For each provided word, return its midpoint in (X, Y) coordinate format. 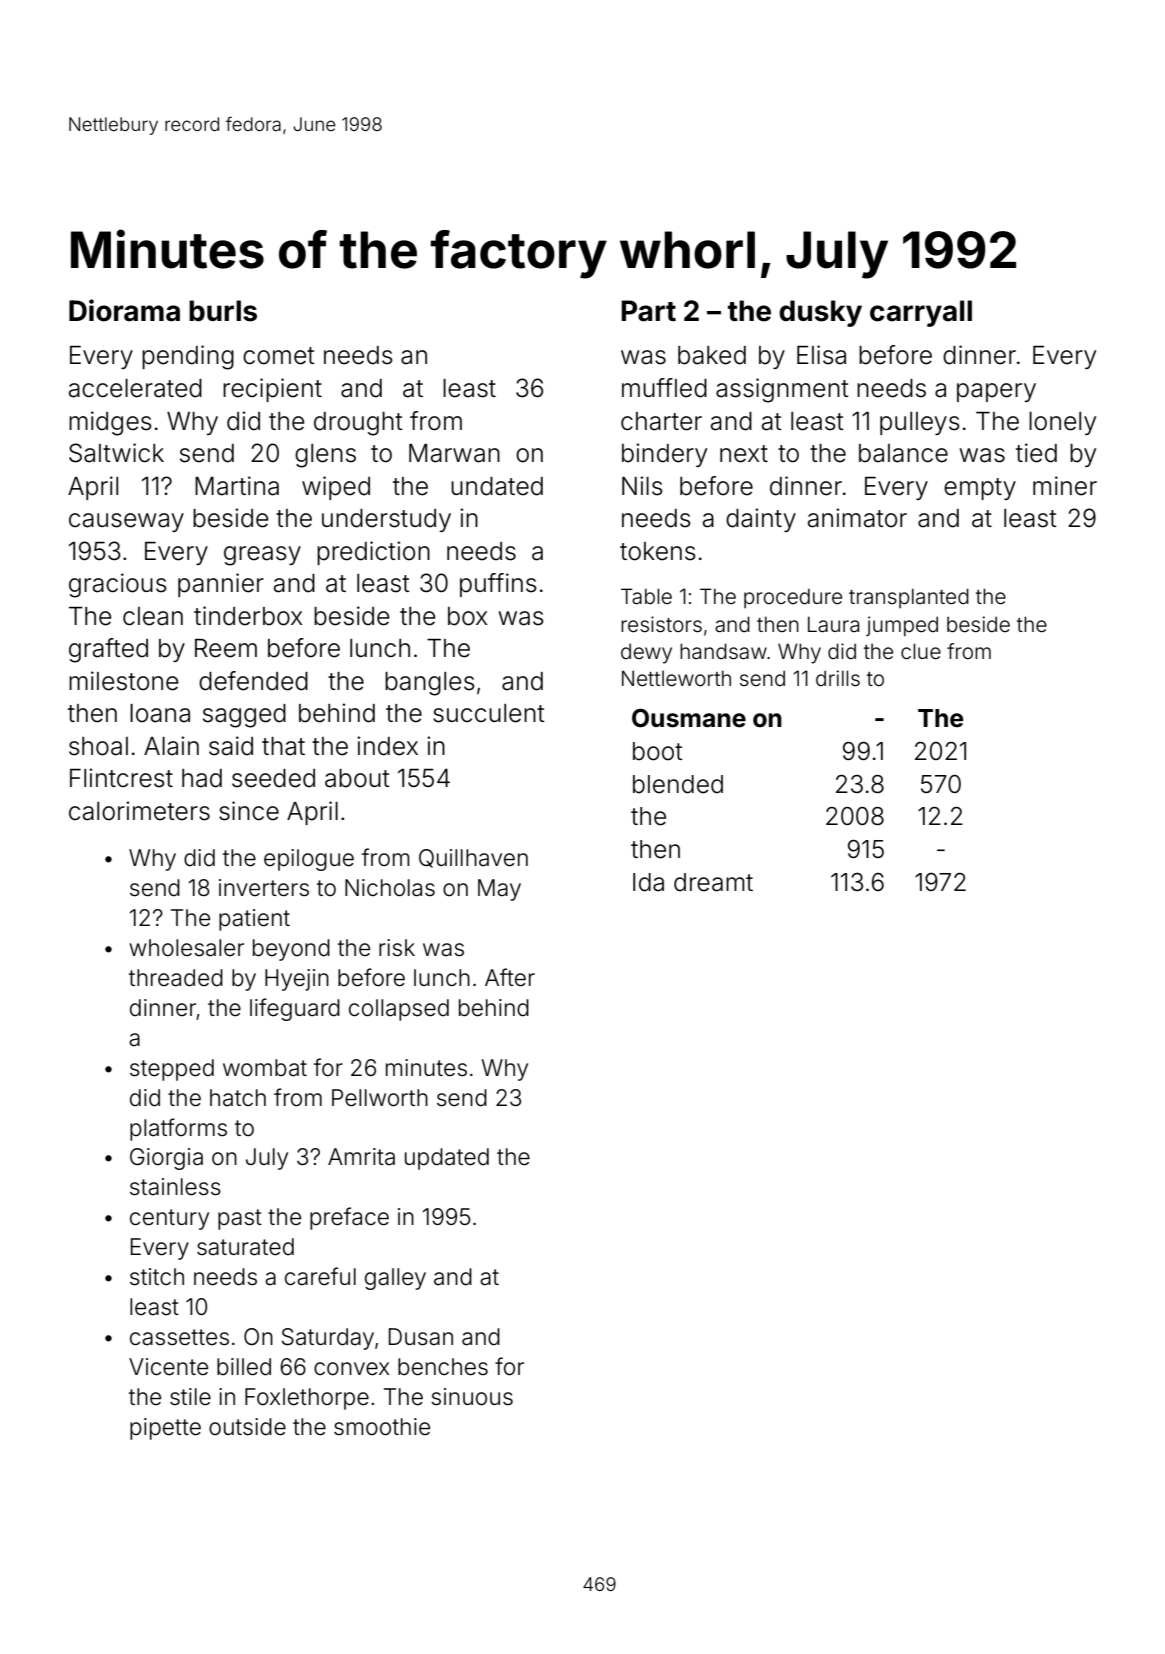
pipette (165, 1429)
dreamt (713, 882)
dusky (820, 313)
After (510, 977)
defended (253, 681)
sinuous (472, 1397)
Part (648, 311)
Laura (833, 624)
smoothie (382, 1427)
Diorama (124, 310)
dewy (646, 653)
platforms (178, 1129)
